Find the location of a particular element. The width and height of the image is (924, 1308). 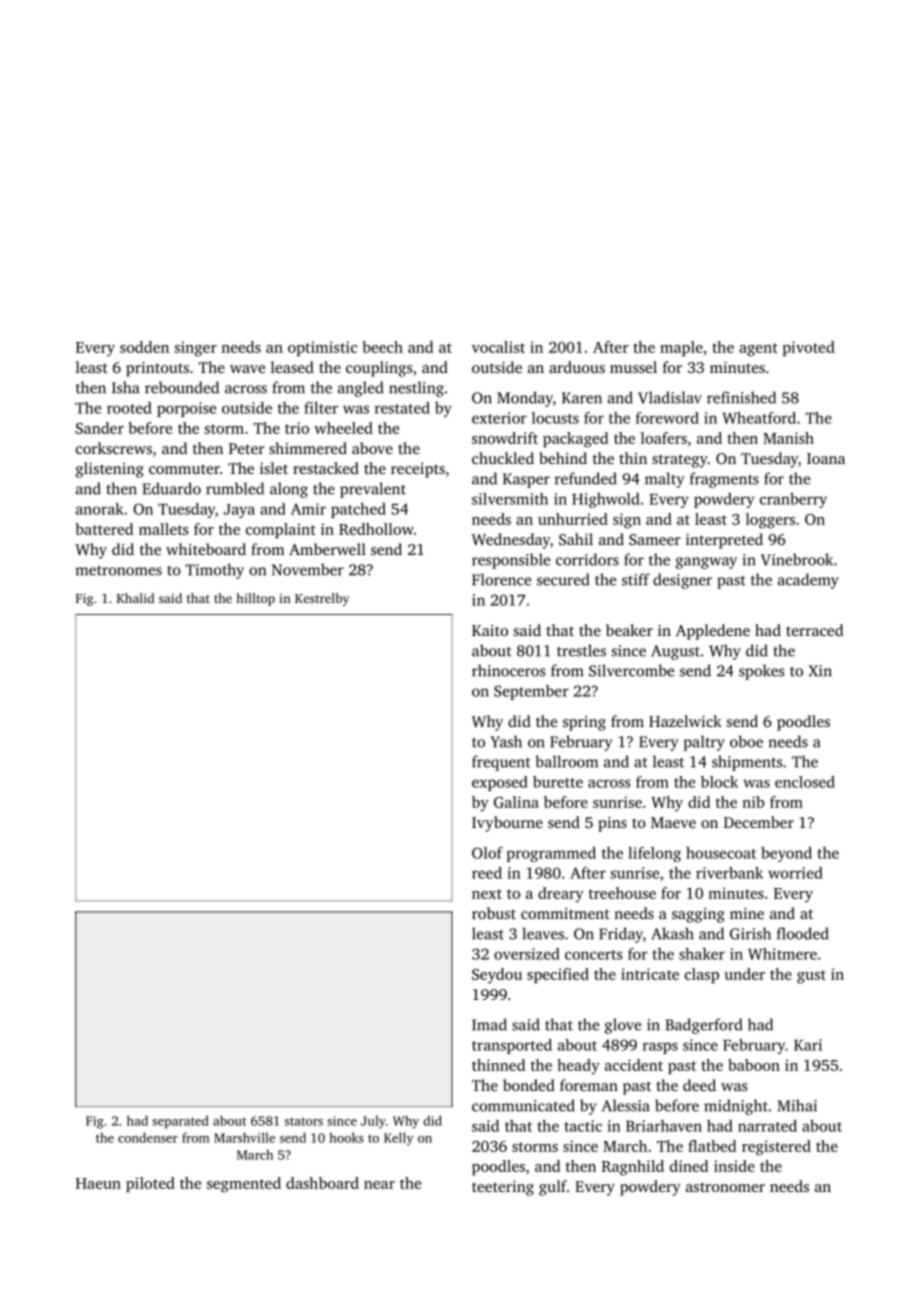

exposed is located at coordinates (500, 783).
